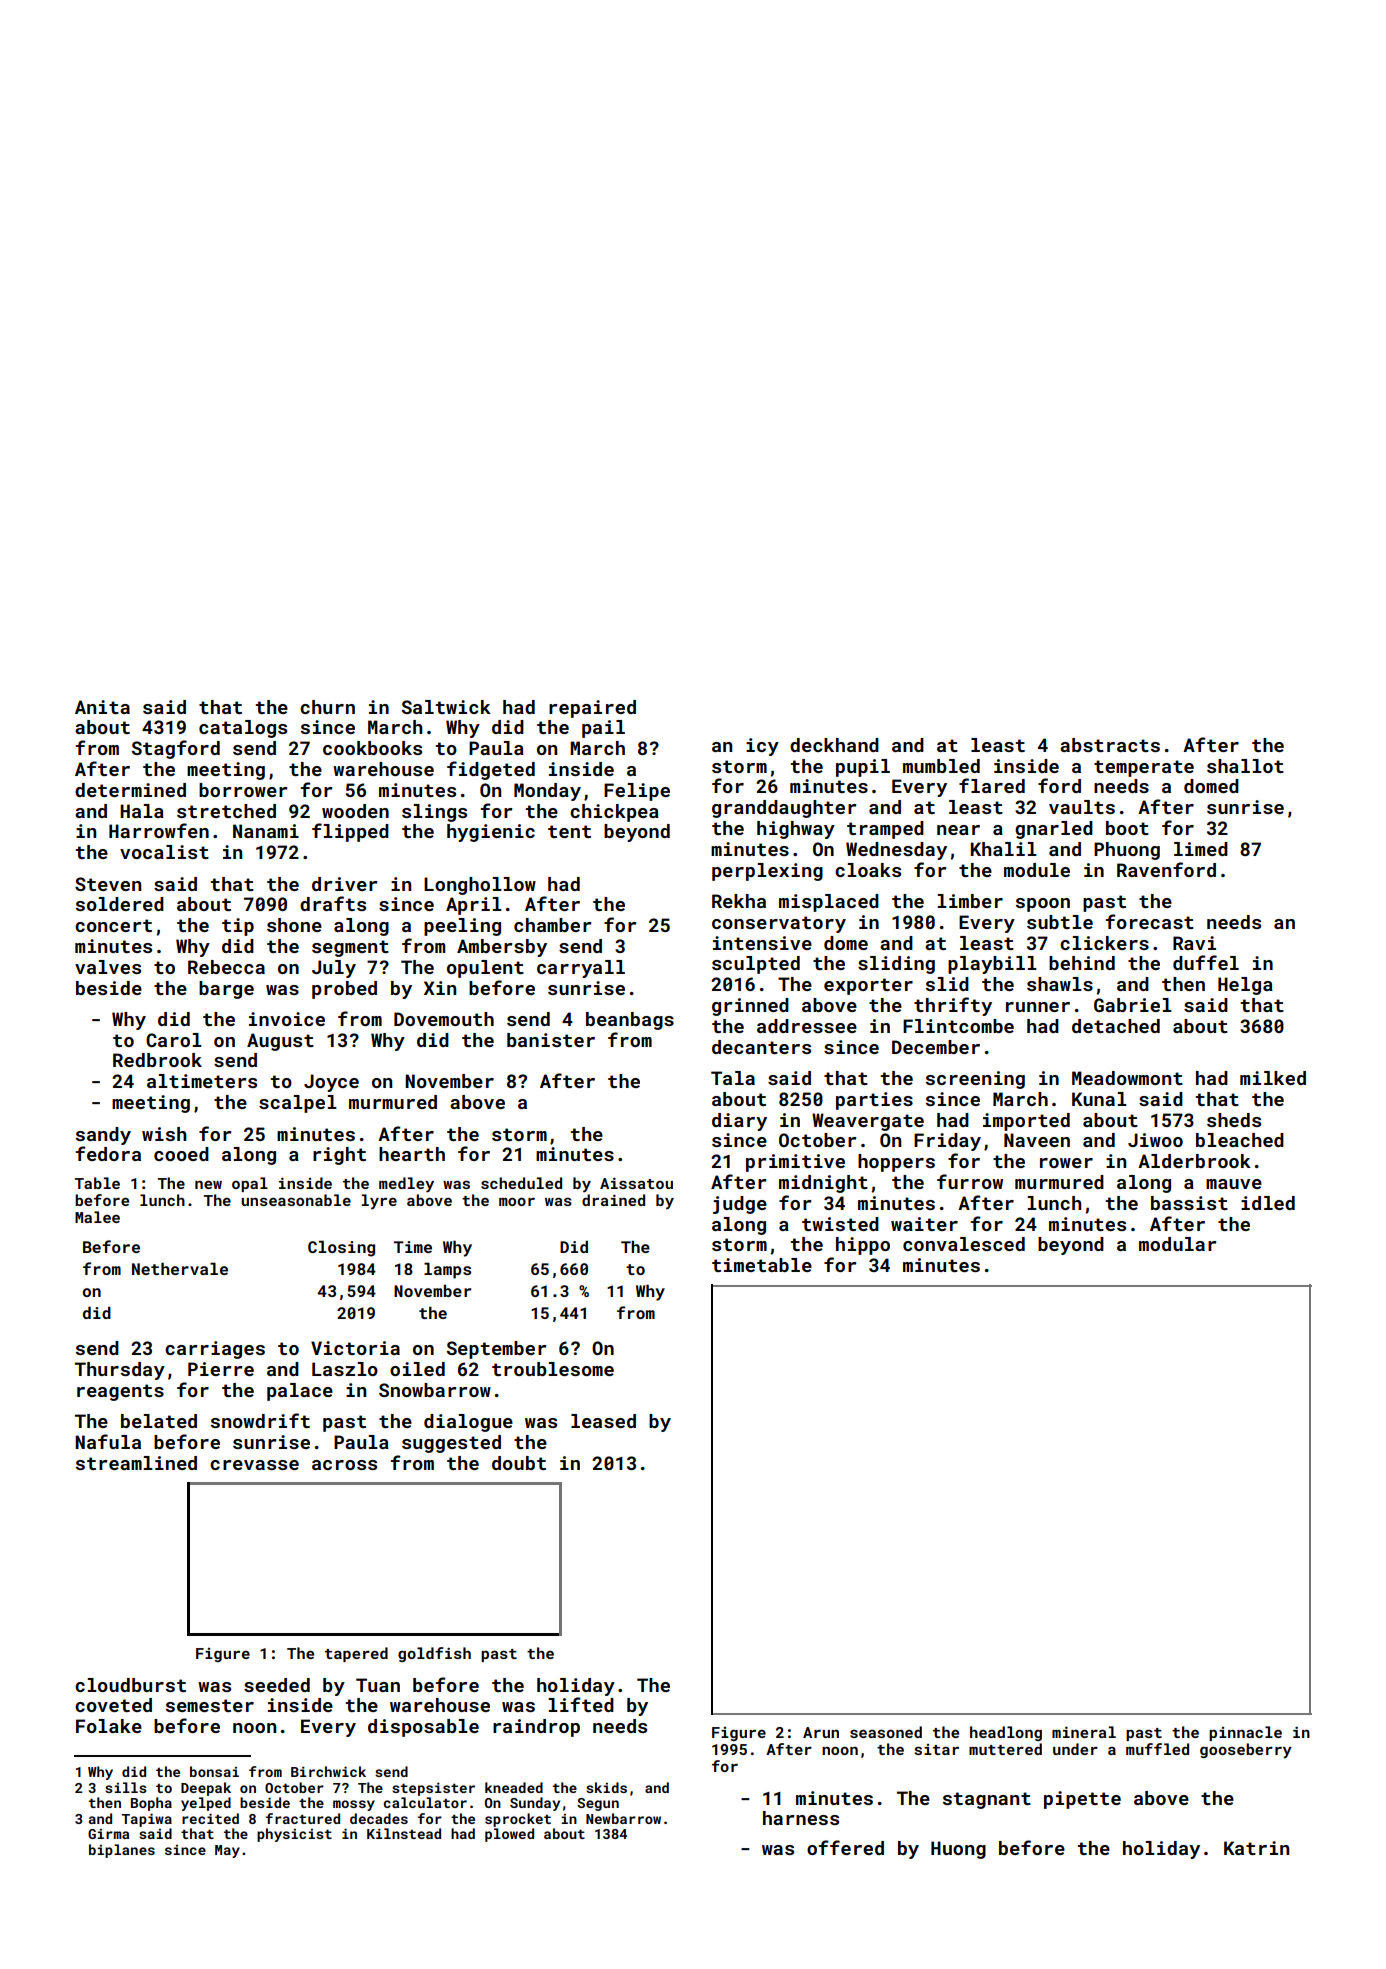 Image resolution: width=1386 pixels, height=1969 pixels. Describe the element at coordinates (1245, 986) in the screenshot. I see `Helga` at that location.
